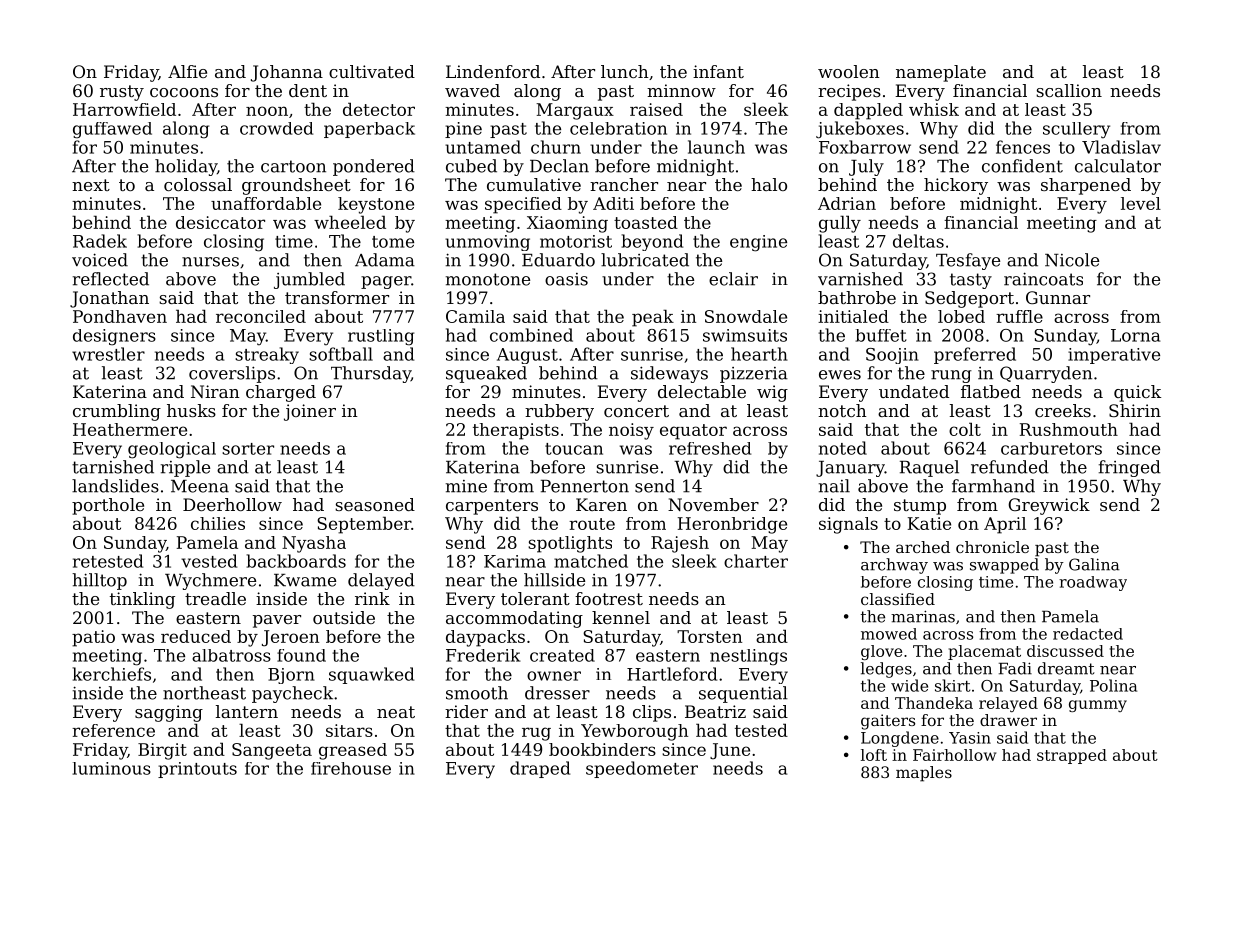  Describe the element at coordinates (934, 109) in the document. I see `whisk` at that location.
